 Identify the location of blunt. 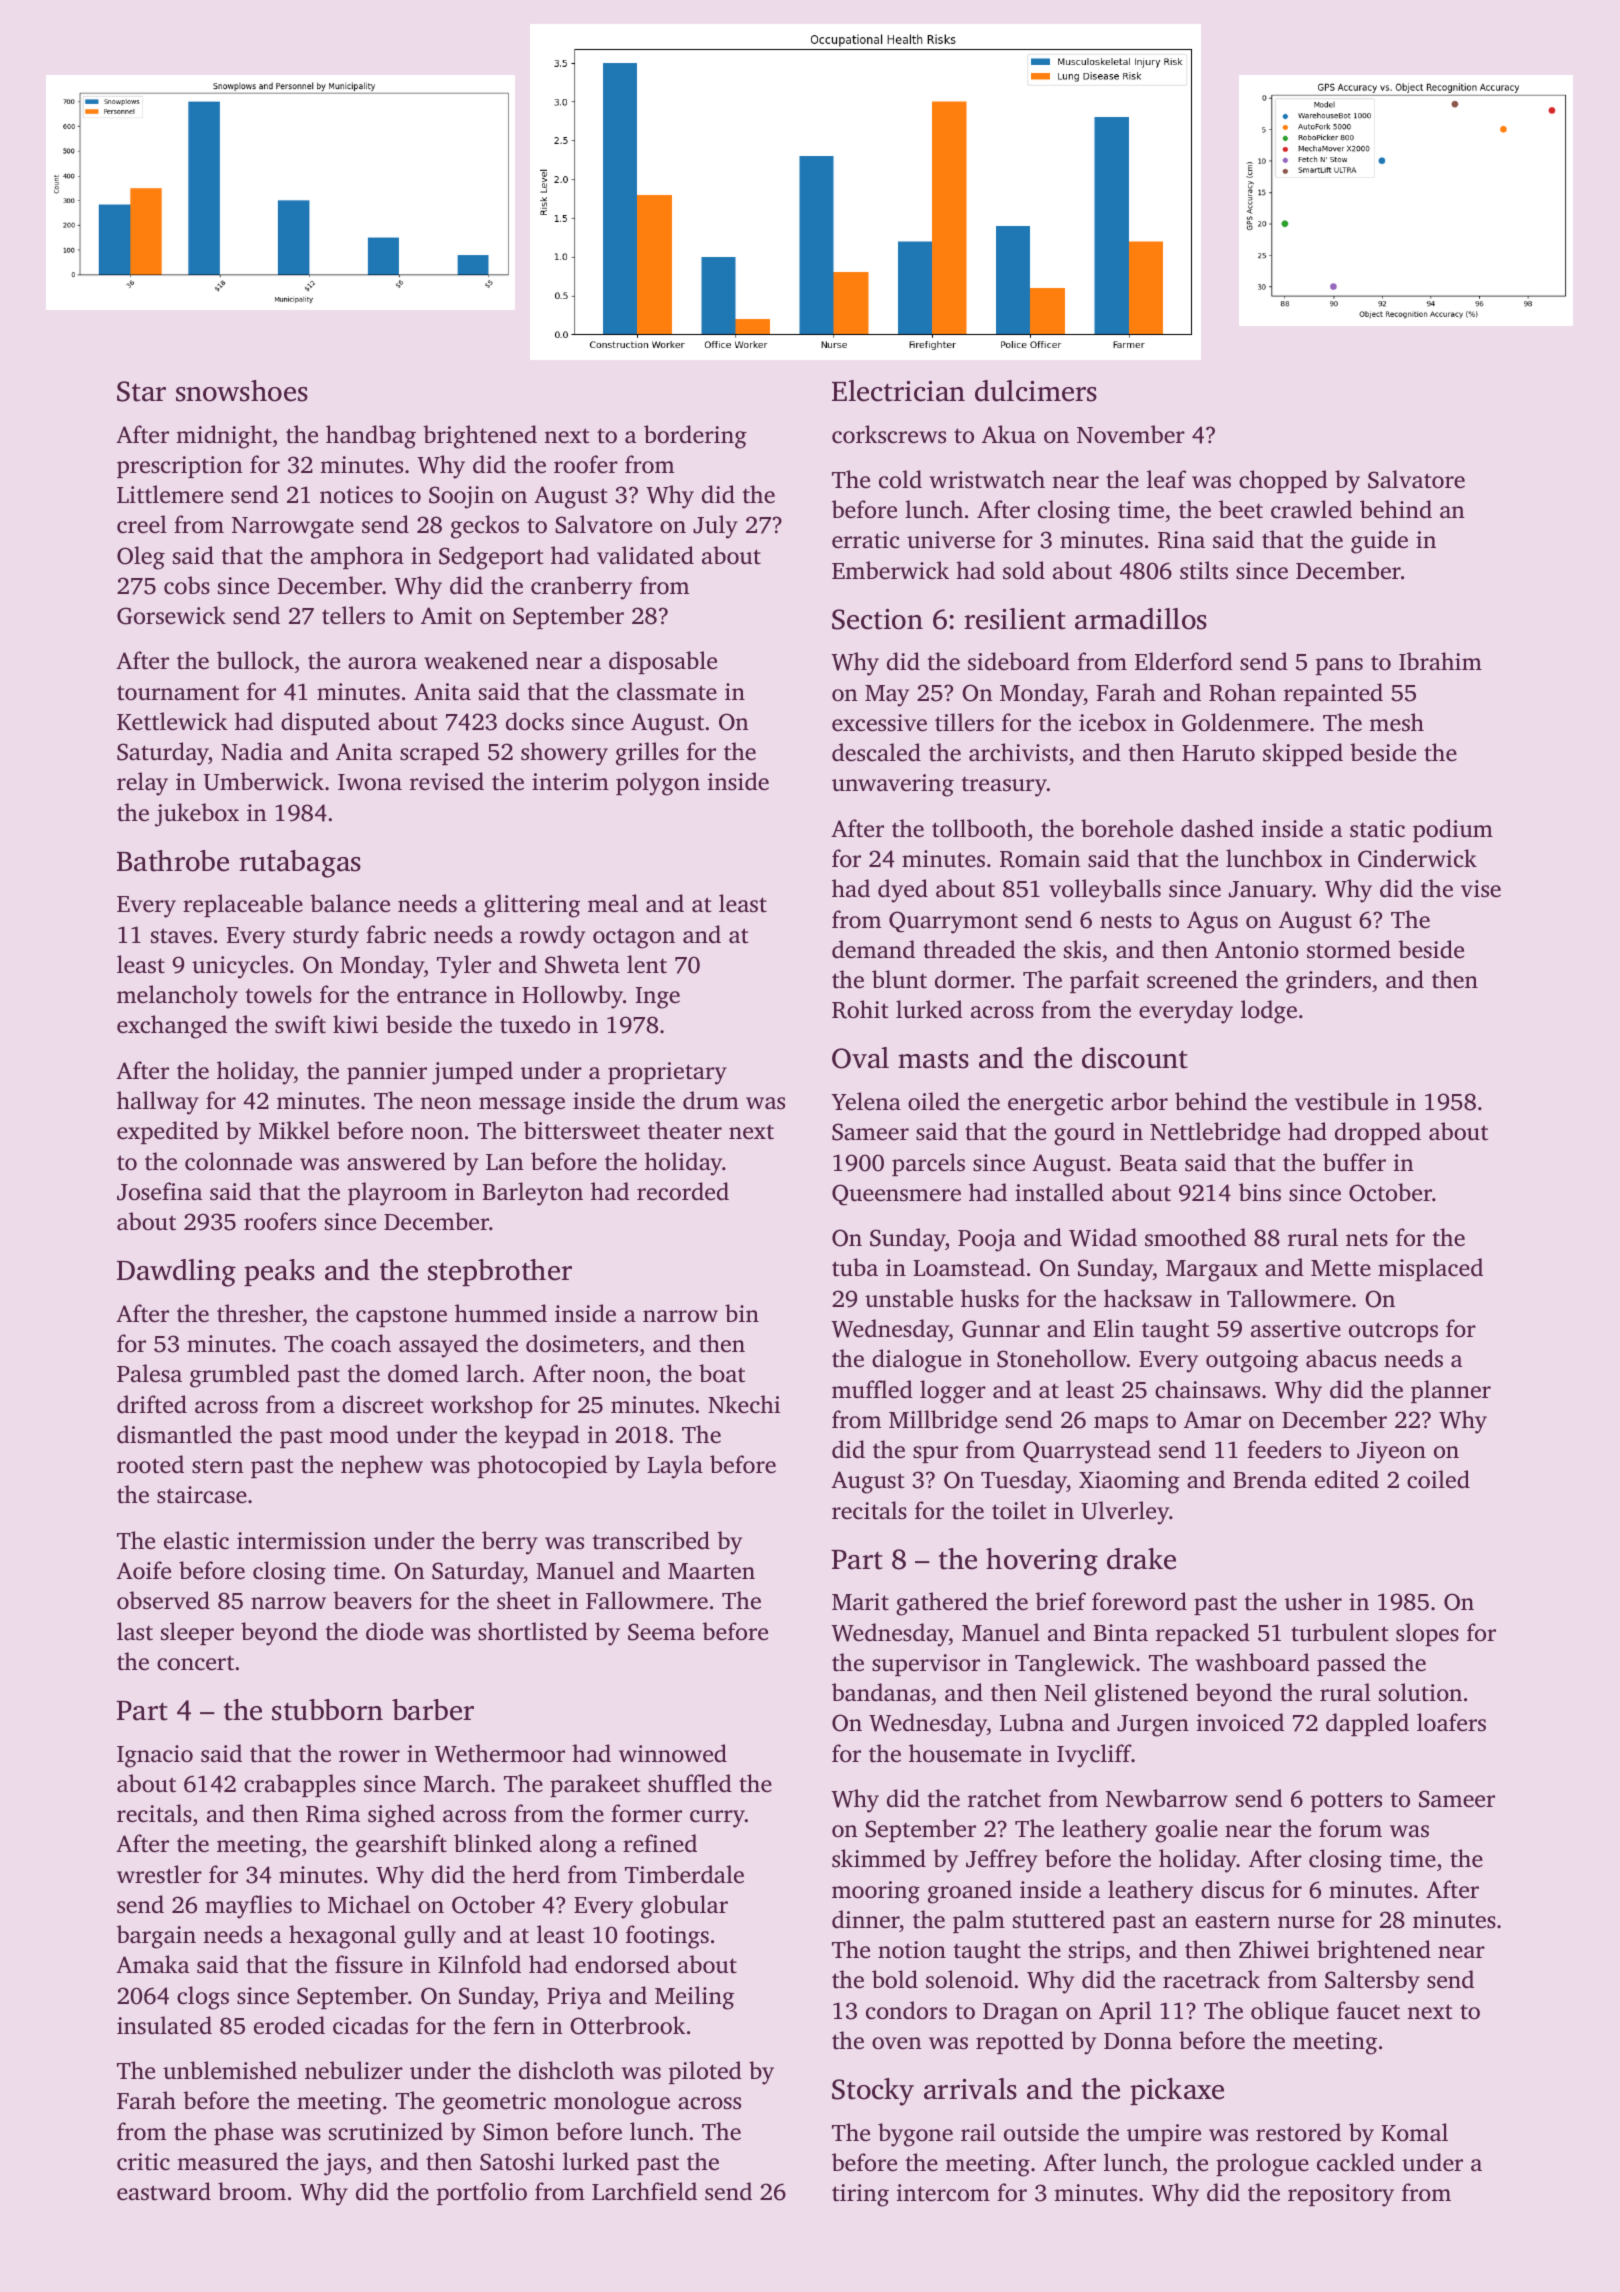
(899, 979).
